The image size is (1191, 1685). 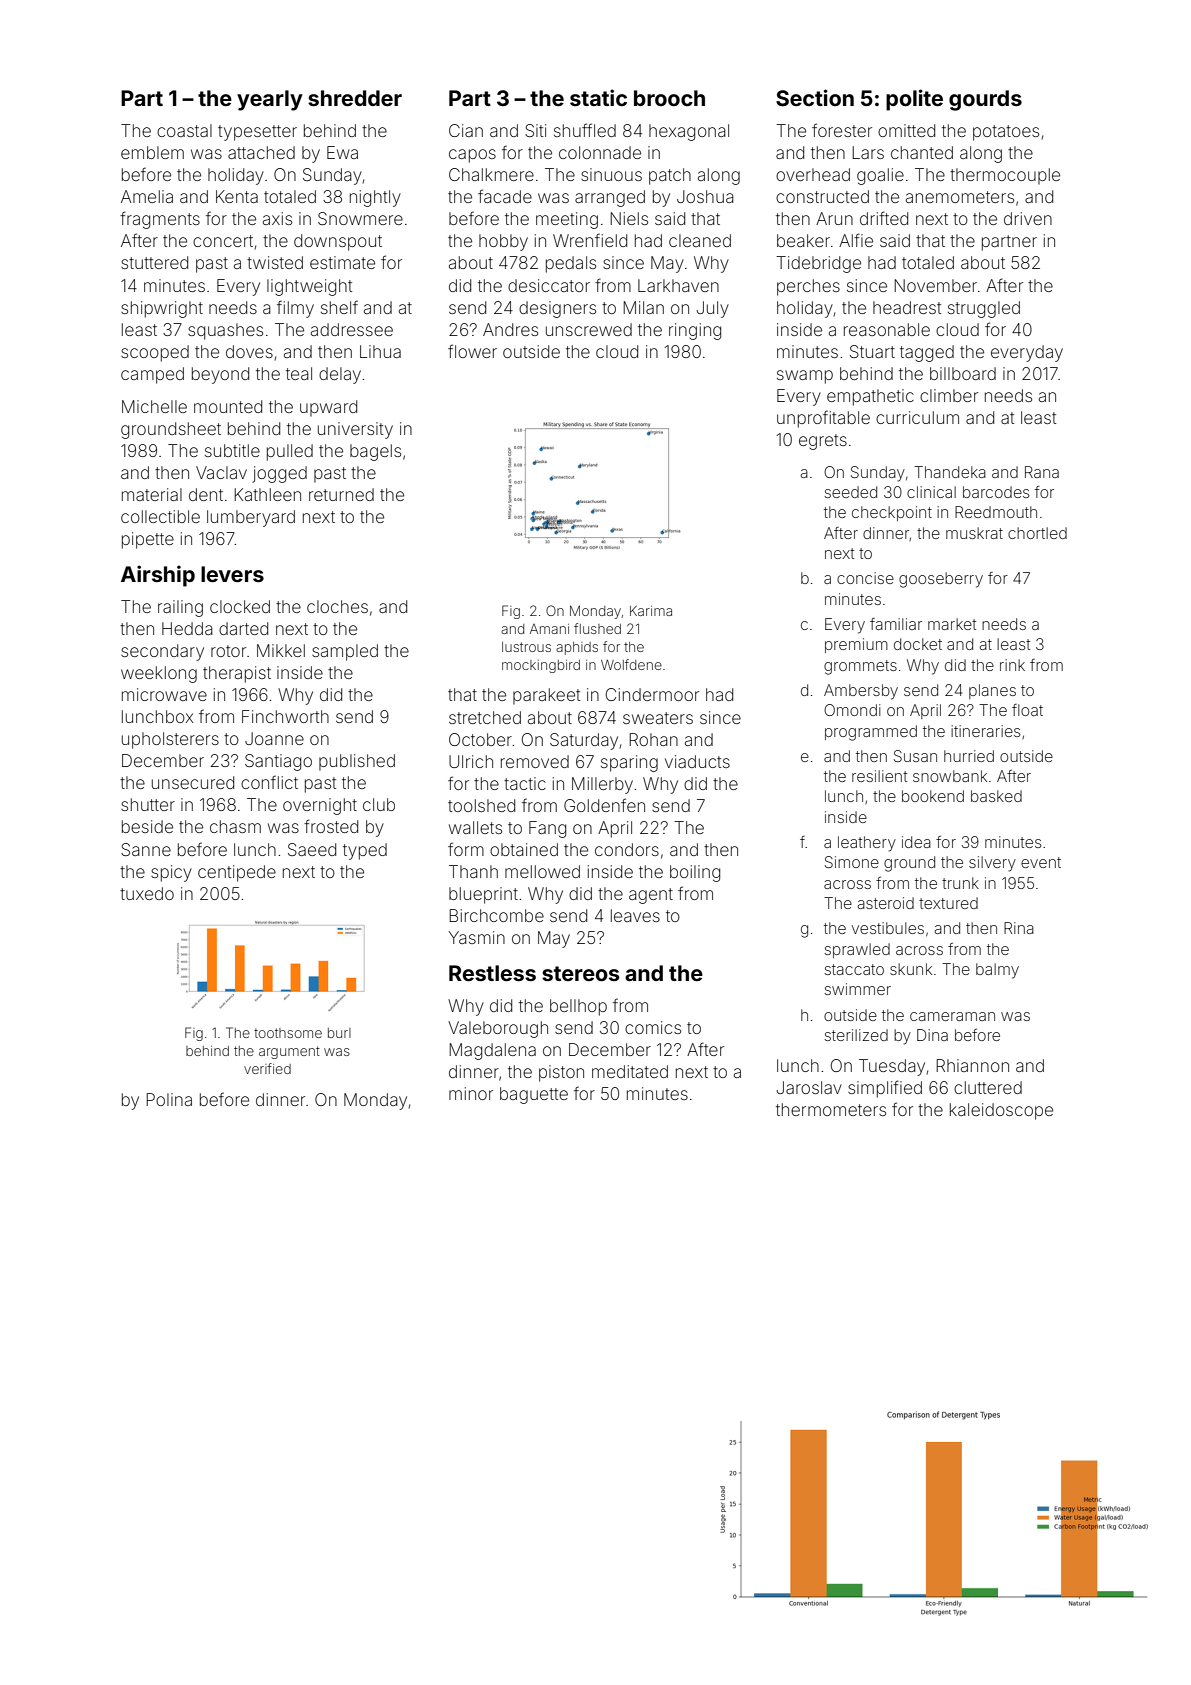 I want to click on Thandeka, so click(x=950, y=472).
